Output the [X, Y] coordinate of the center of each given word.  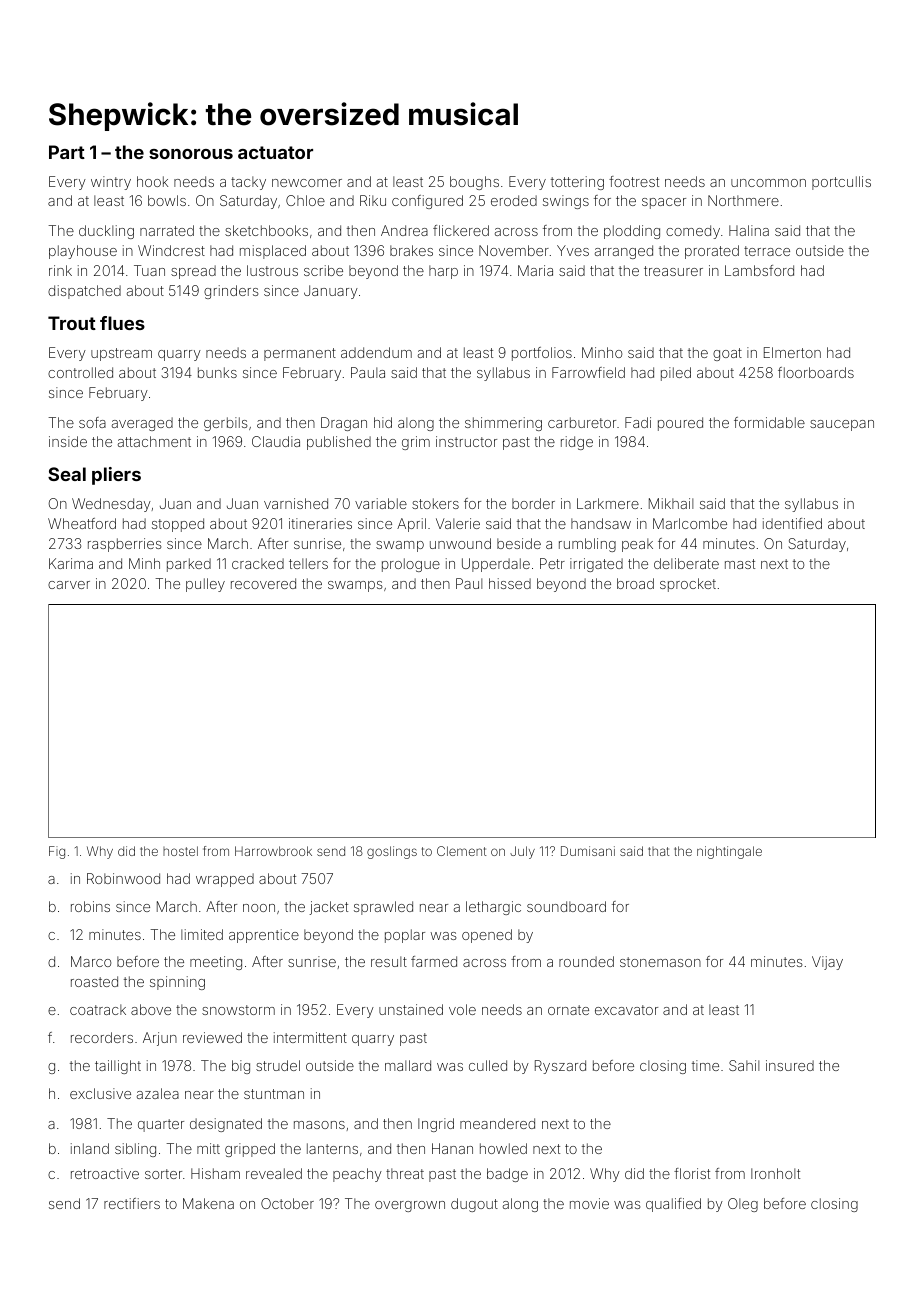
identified [792, 523]
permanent [300, 354]
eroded [514, 200]
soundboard [566, 906]
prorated [712, 252]
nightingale [729, 852]
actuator [275, 152]
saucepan [842, 425]
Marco [91, 961]
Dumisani [588, 851]
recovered [263, 583]
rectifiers [132, 1203]
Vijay [827, 963]
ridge [577, 443]
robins [90, 906]
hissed [510, 583]
